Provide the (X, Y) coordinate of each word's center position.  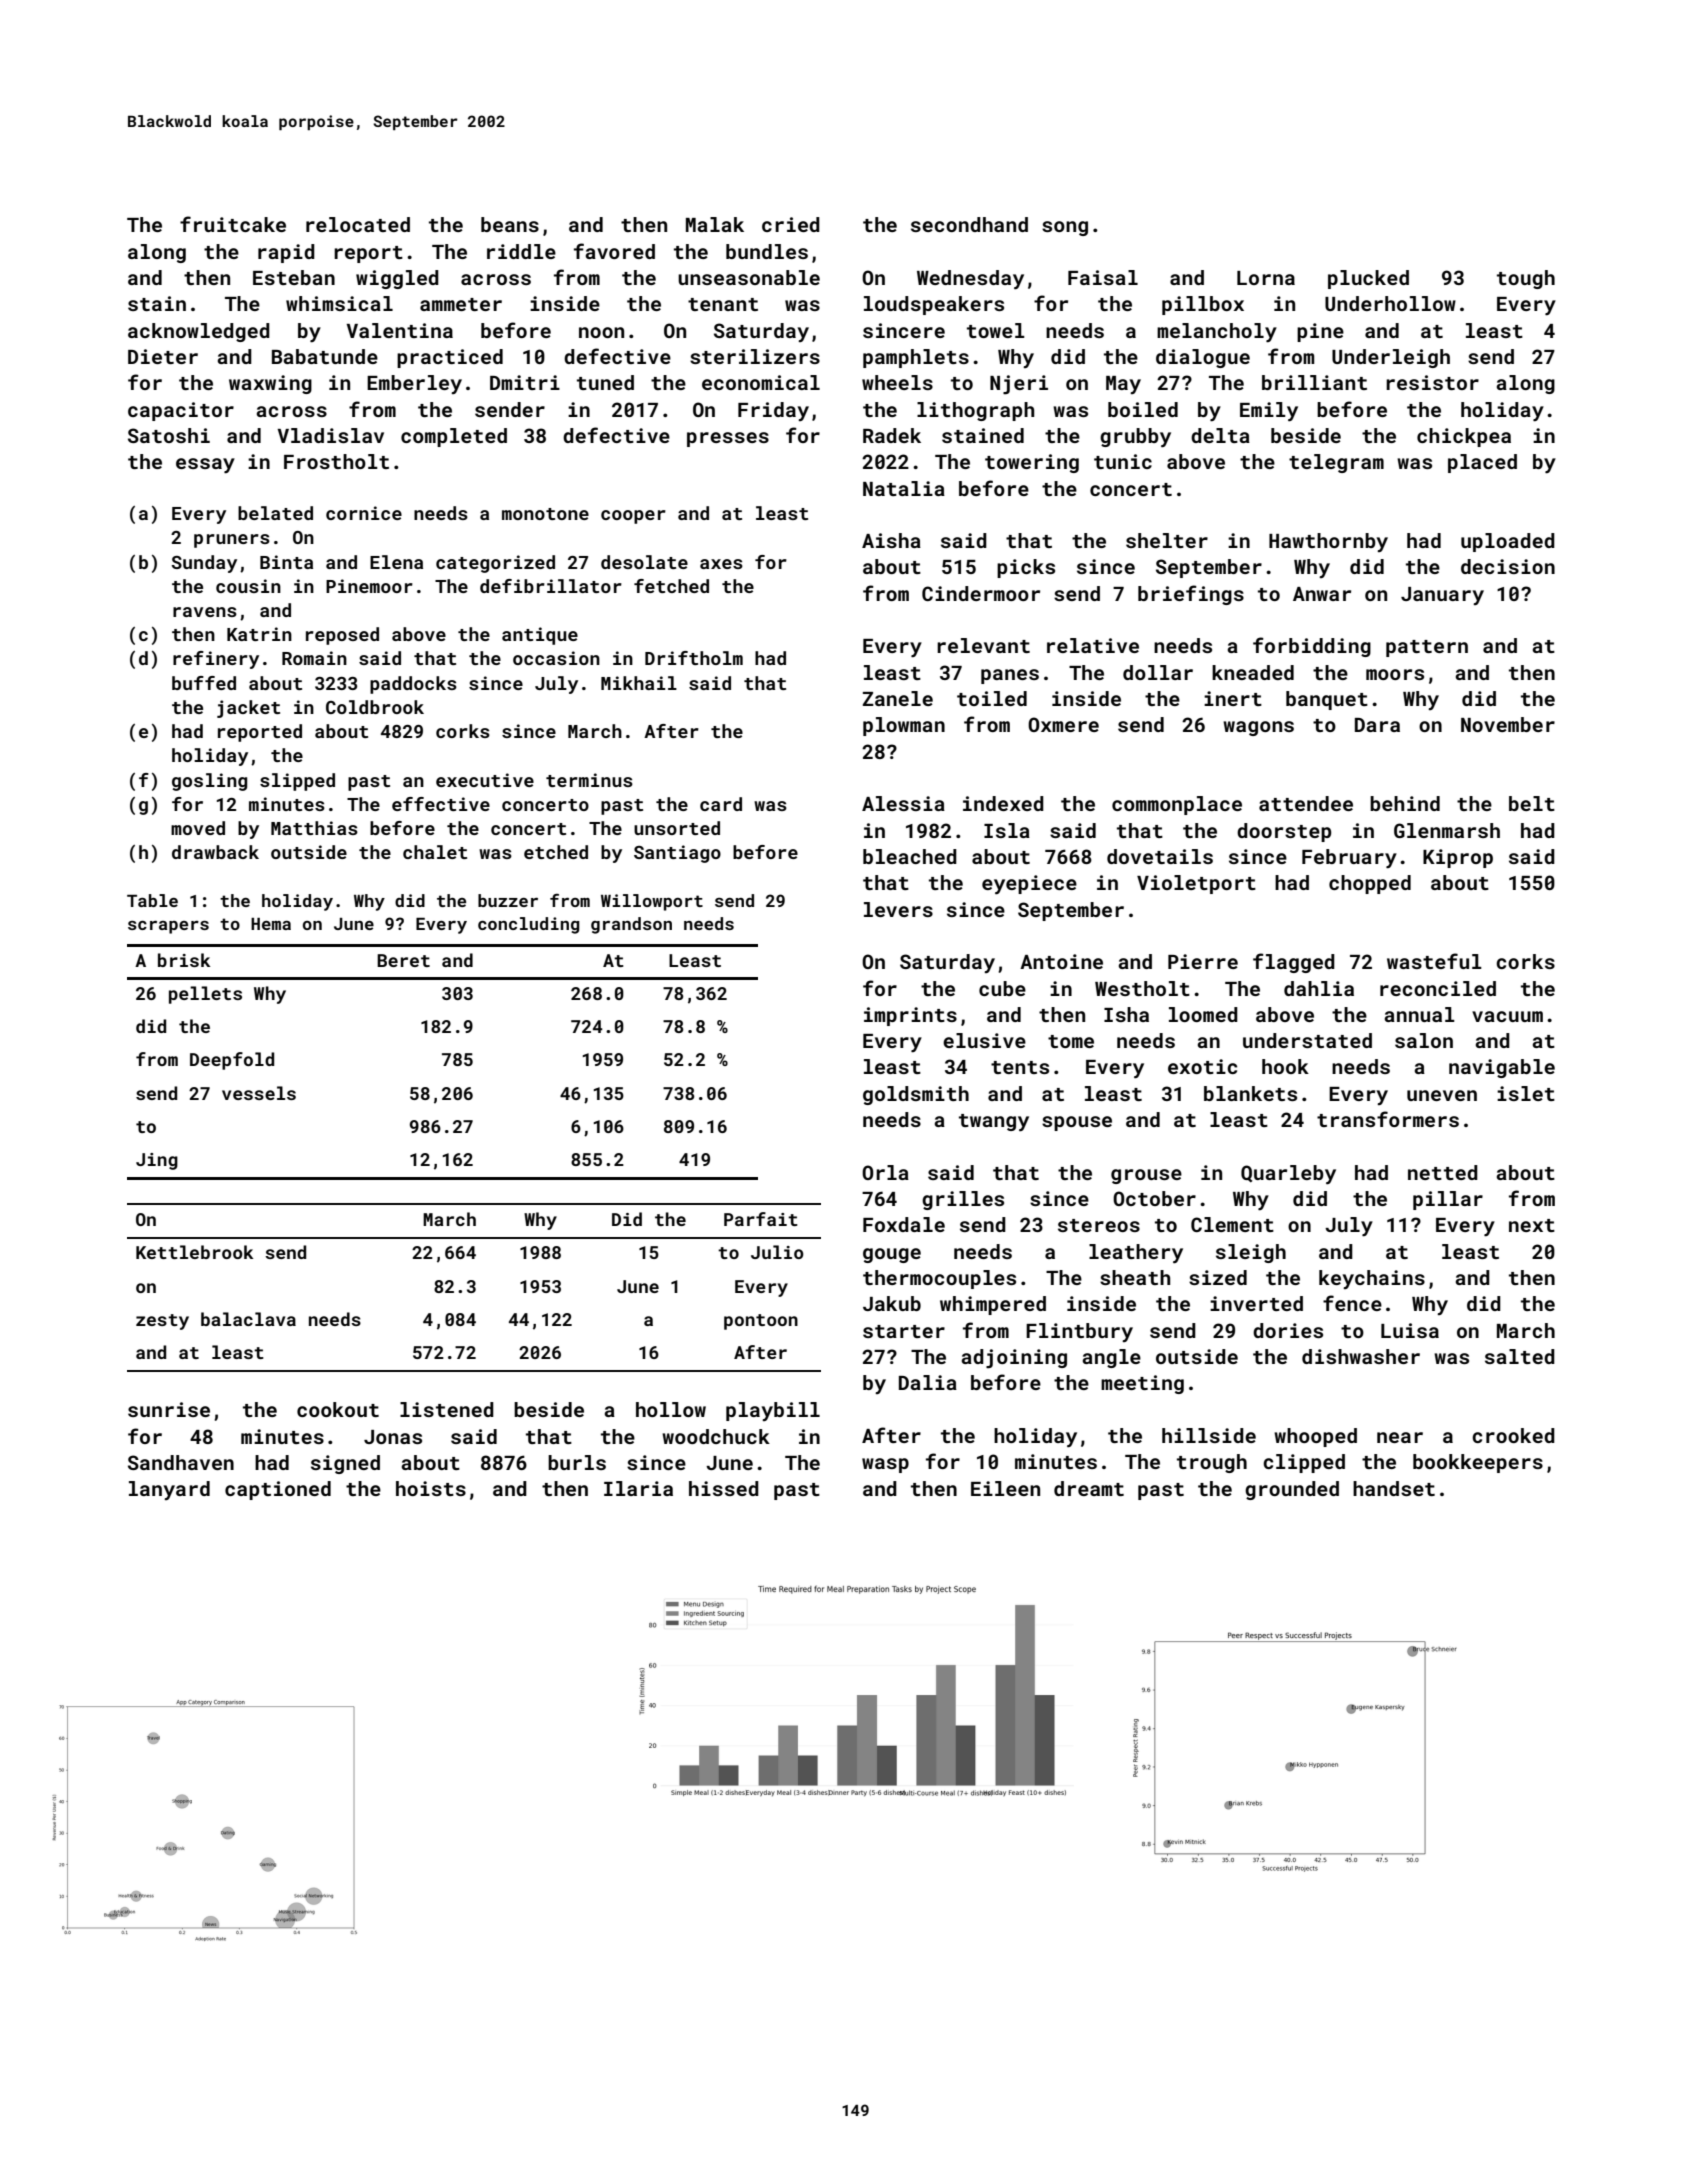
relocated (358, 224)
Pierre (1203, 961)
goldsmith (916, 1095)
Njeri (1019, 385)
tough (1526, 279)
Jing (157, 1161)
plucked (1368, 279)
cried (791, 224)
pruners (232, 541)
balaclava (248, 1319)
